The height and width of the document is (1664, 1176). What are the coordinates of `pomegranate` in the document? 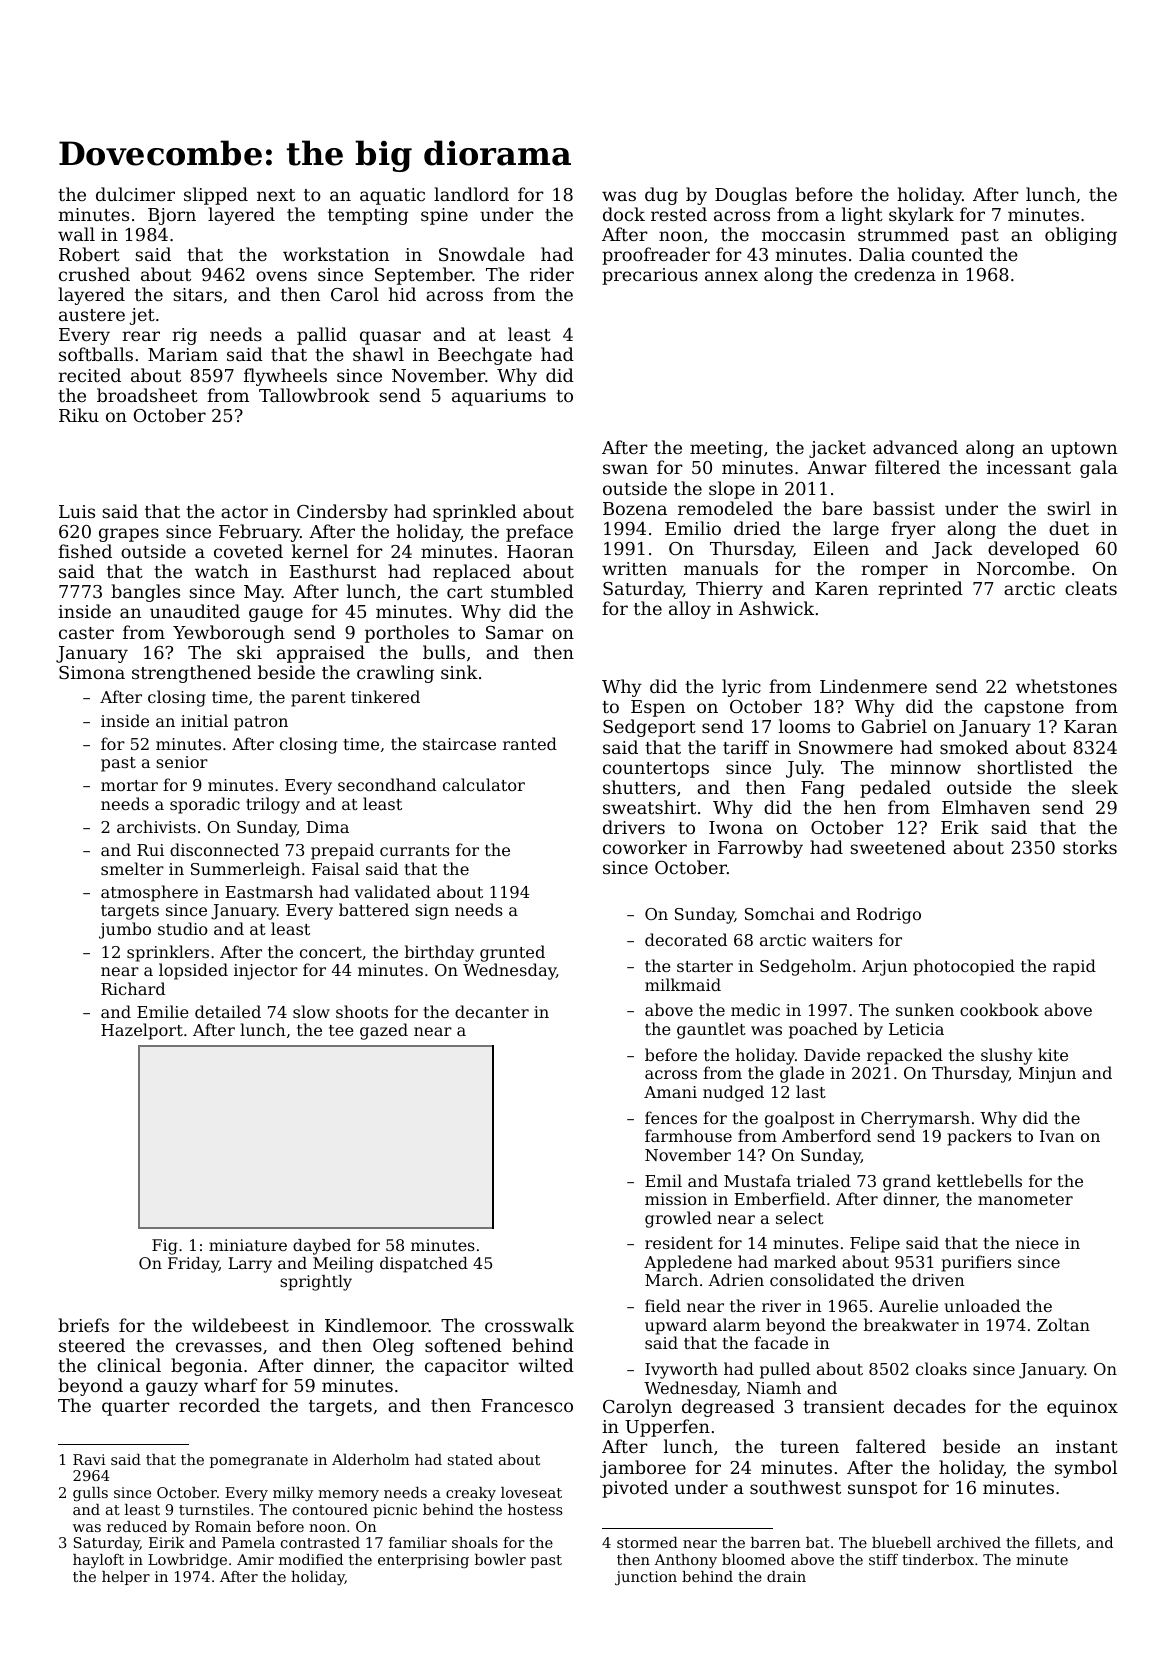 It's located at (259, 1462).
